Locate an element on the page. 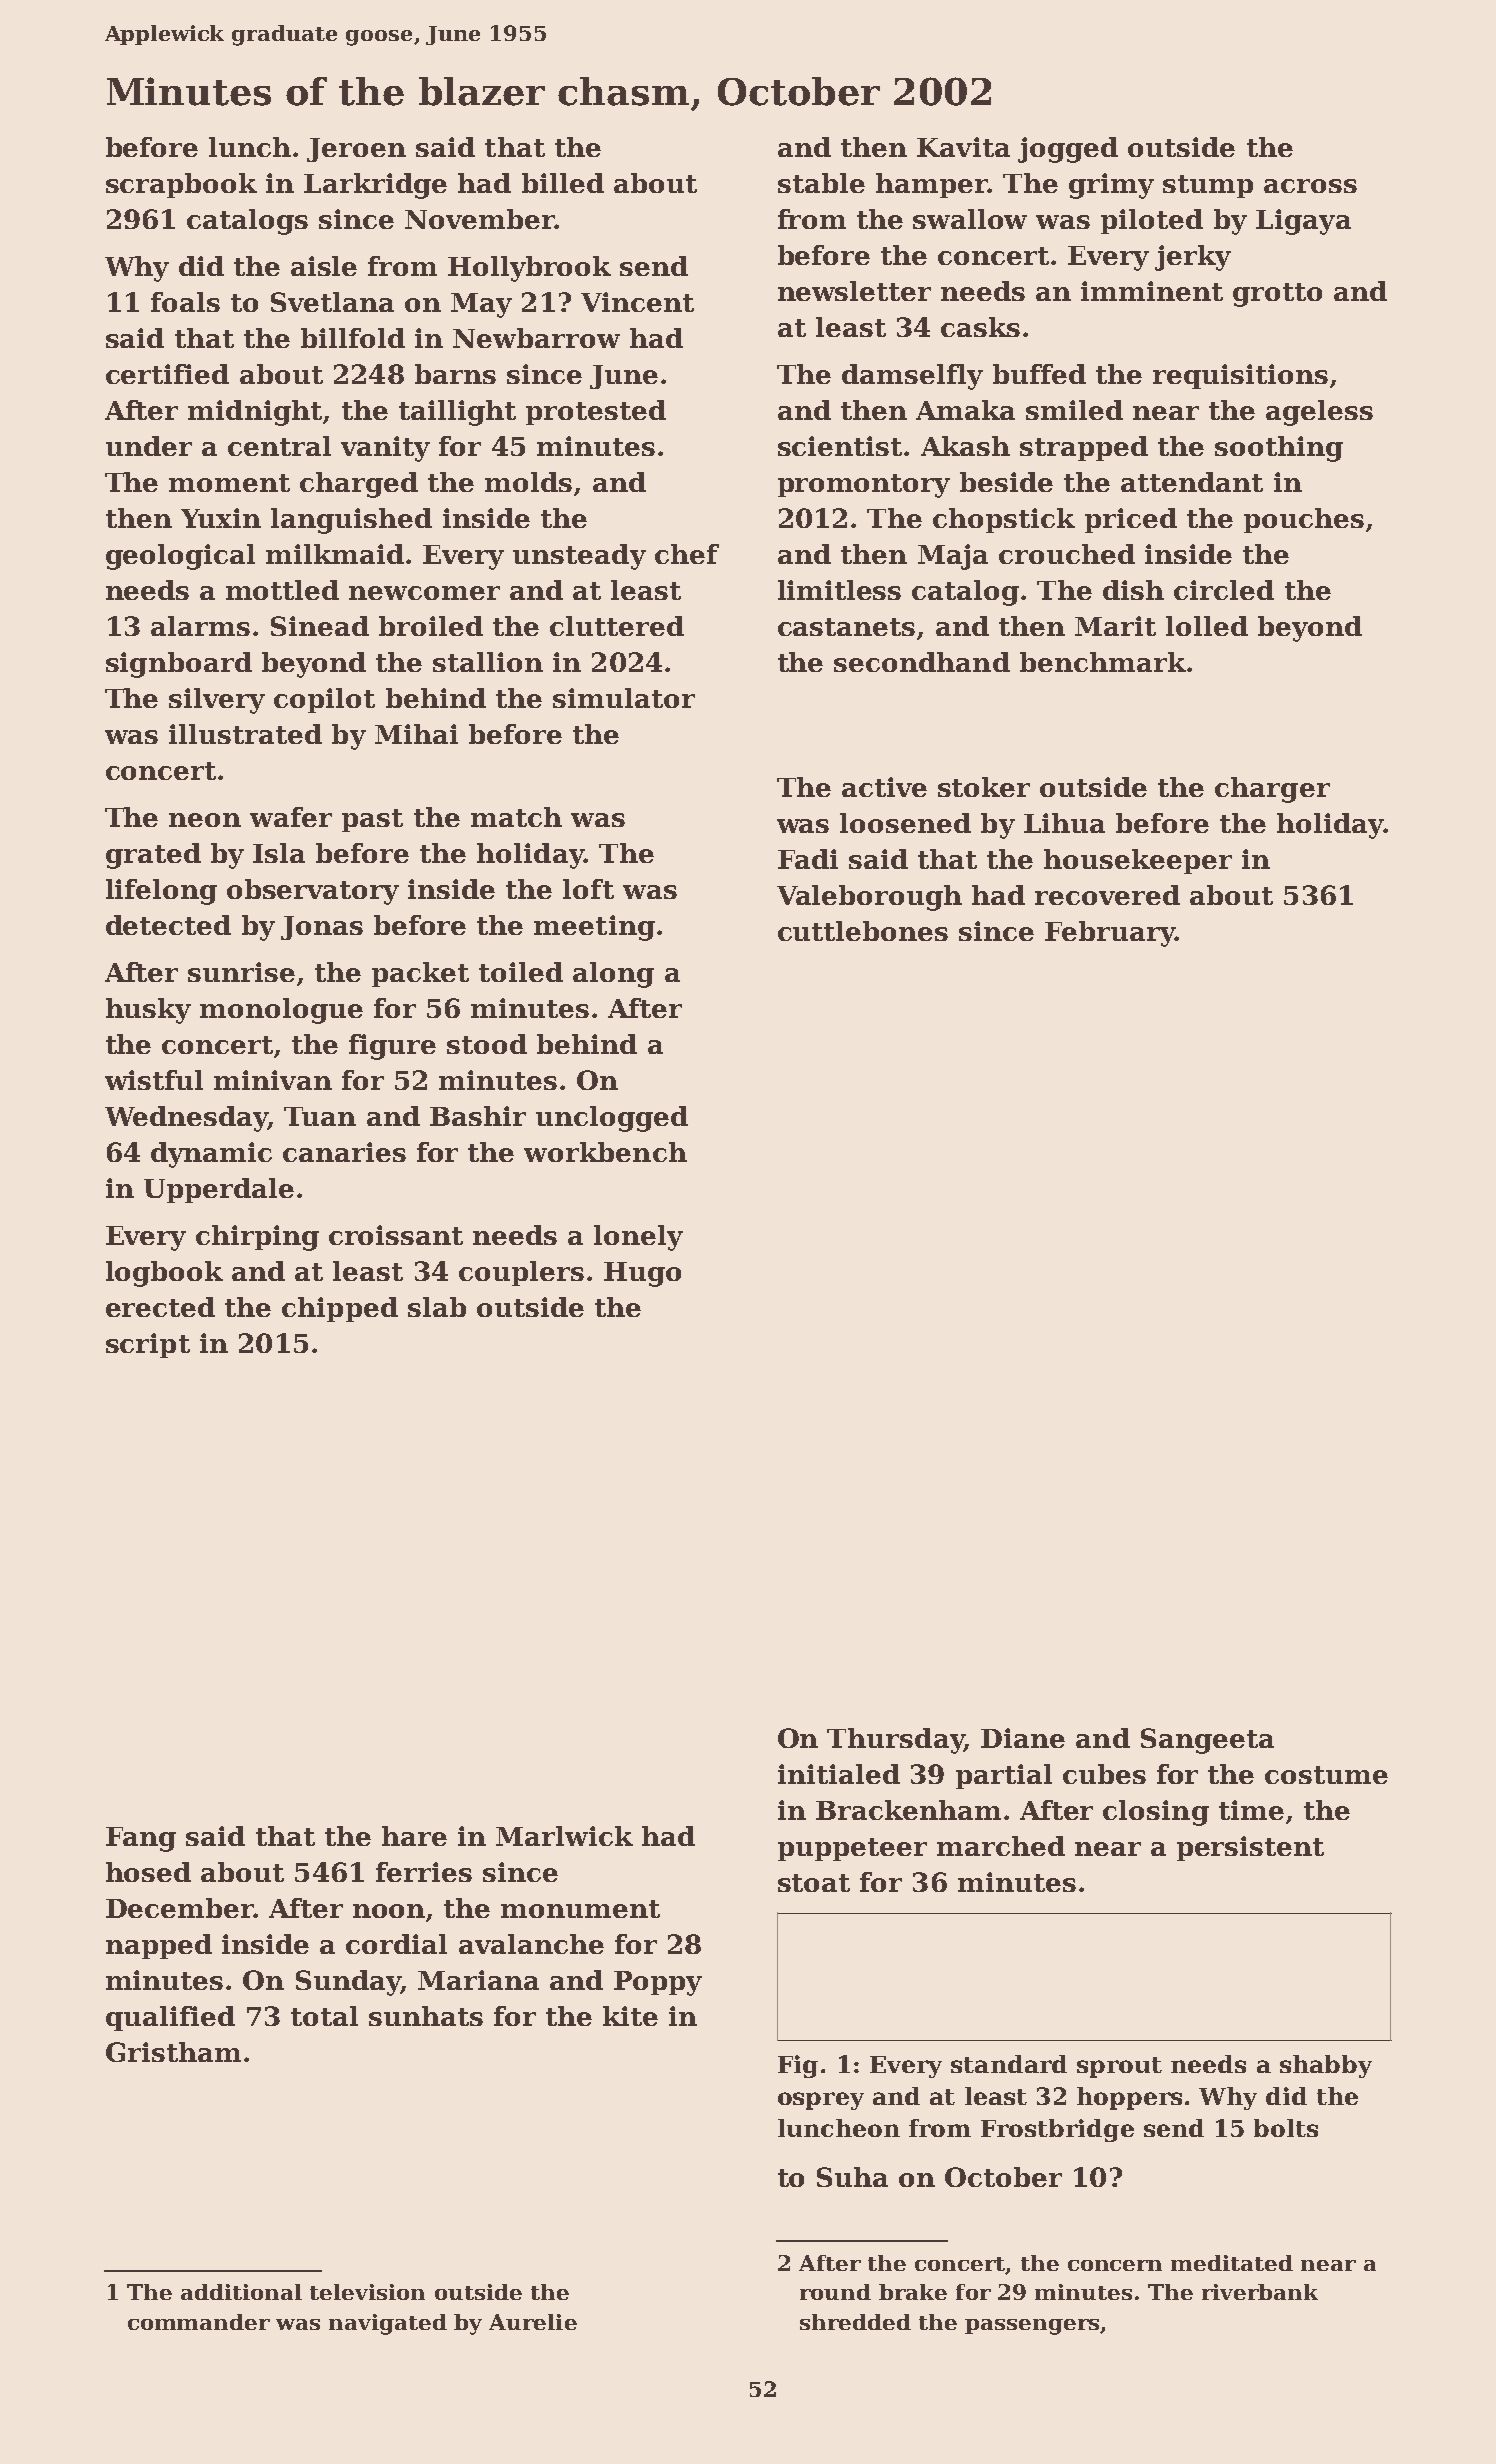 The image size is (1496, 2464). Vincent is located at coordinates (637, 302).
